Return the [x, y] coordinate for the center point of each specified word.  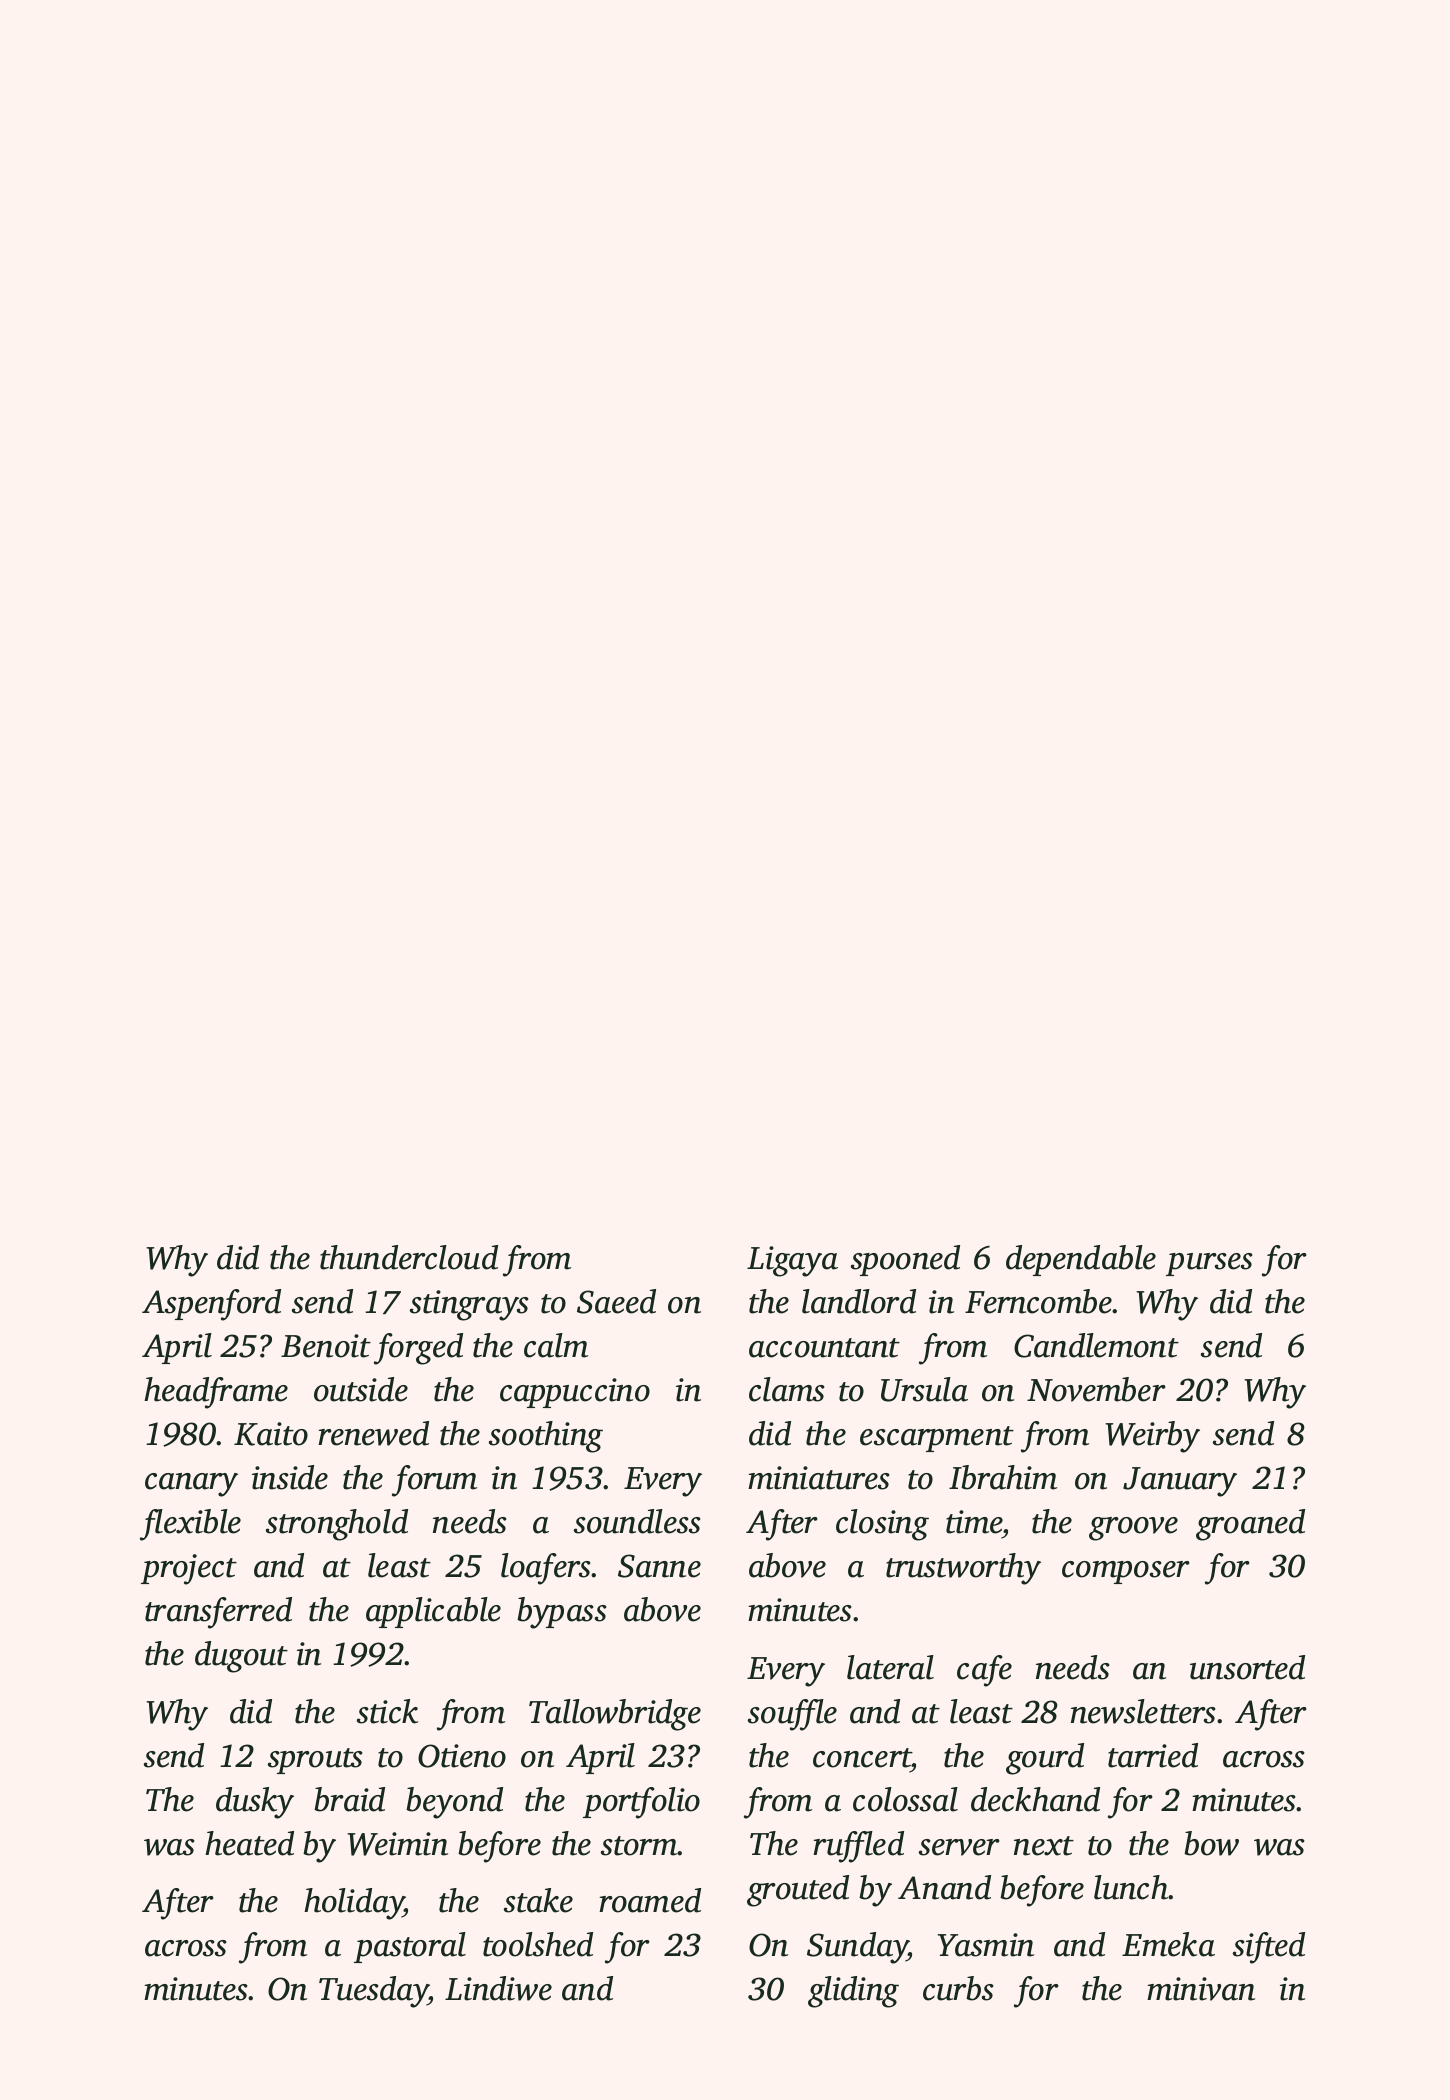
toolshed [538, 1944]
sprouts [315, 1761]
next [1044, 1846]
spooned [905, 1260]
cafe [984, 1671]
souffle [792, 1715]
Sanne [659, 1566]
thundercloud [409, 1257]
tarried [1153, 1755]
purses [1209, 1264]
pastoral [410, 1947]
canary [191, 1485]
